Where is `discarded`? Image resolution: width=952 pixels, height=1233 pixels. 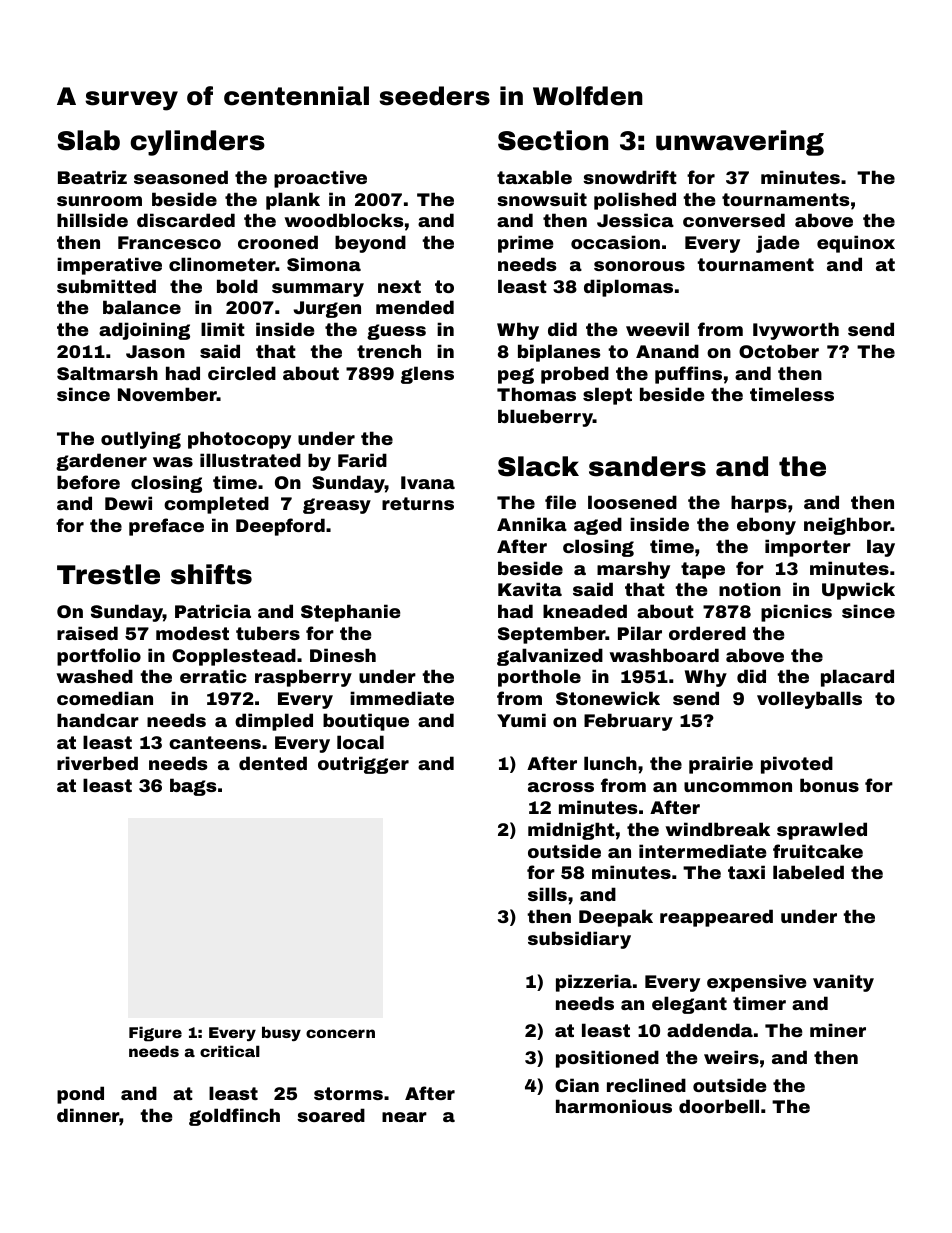 discarded is located at coordinates (186, 220).
